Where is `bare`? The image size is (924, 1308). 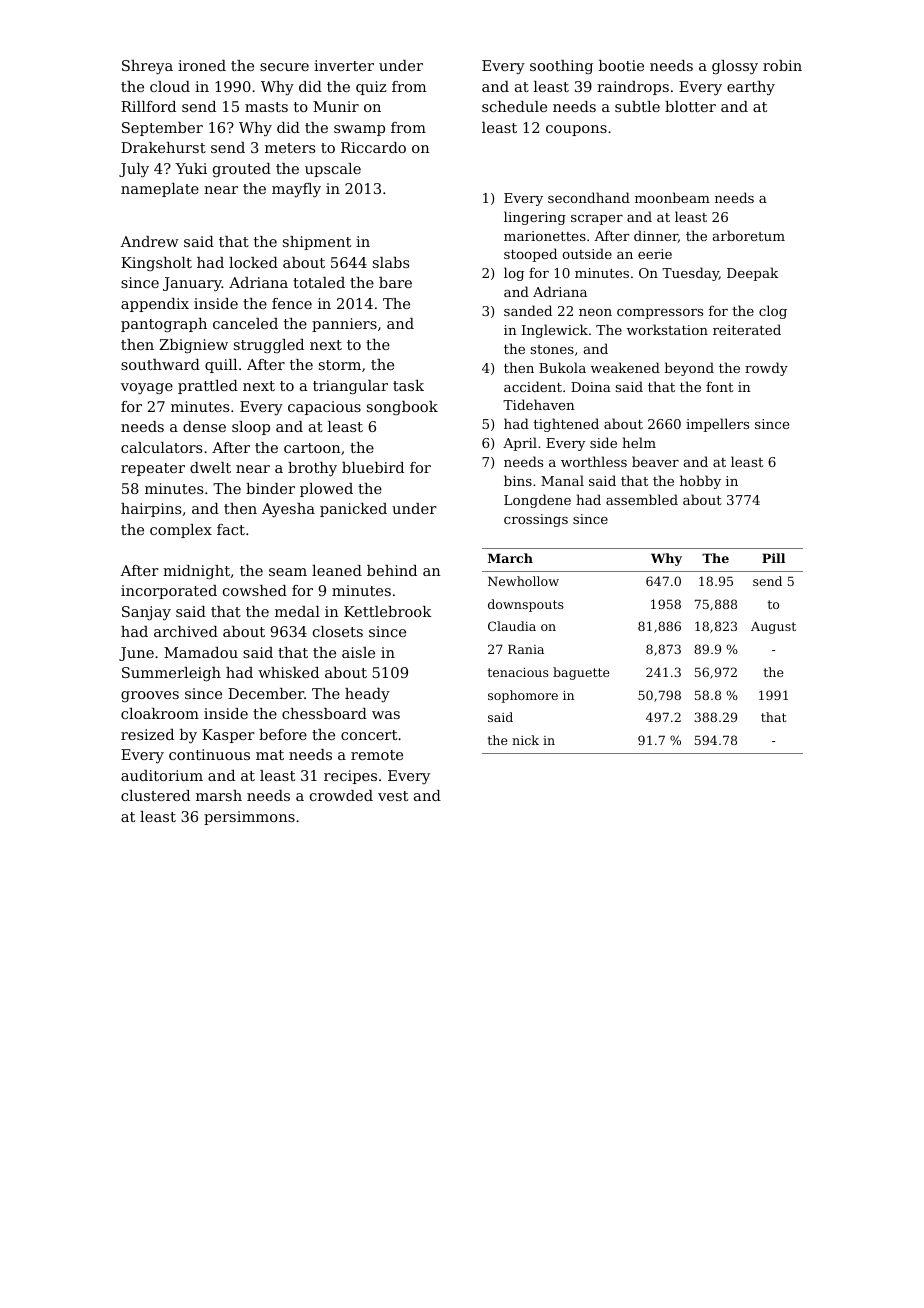 bare is located at coordinates (395, 282).
